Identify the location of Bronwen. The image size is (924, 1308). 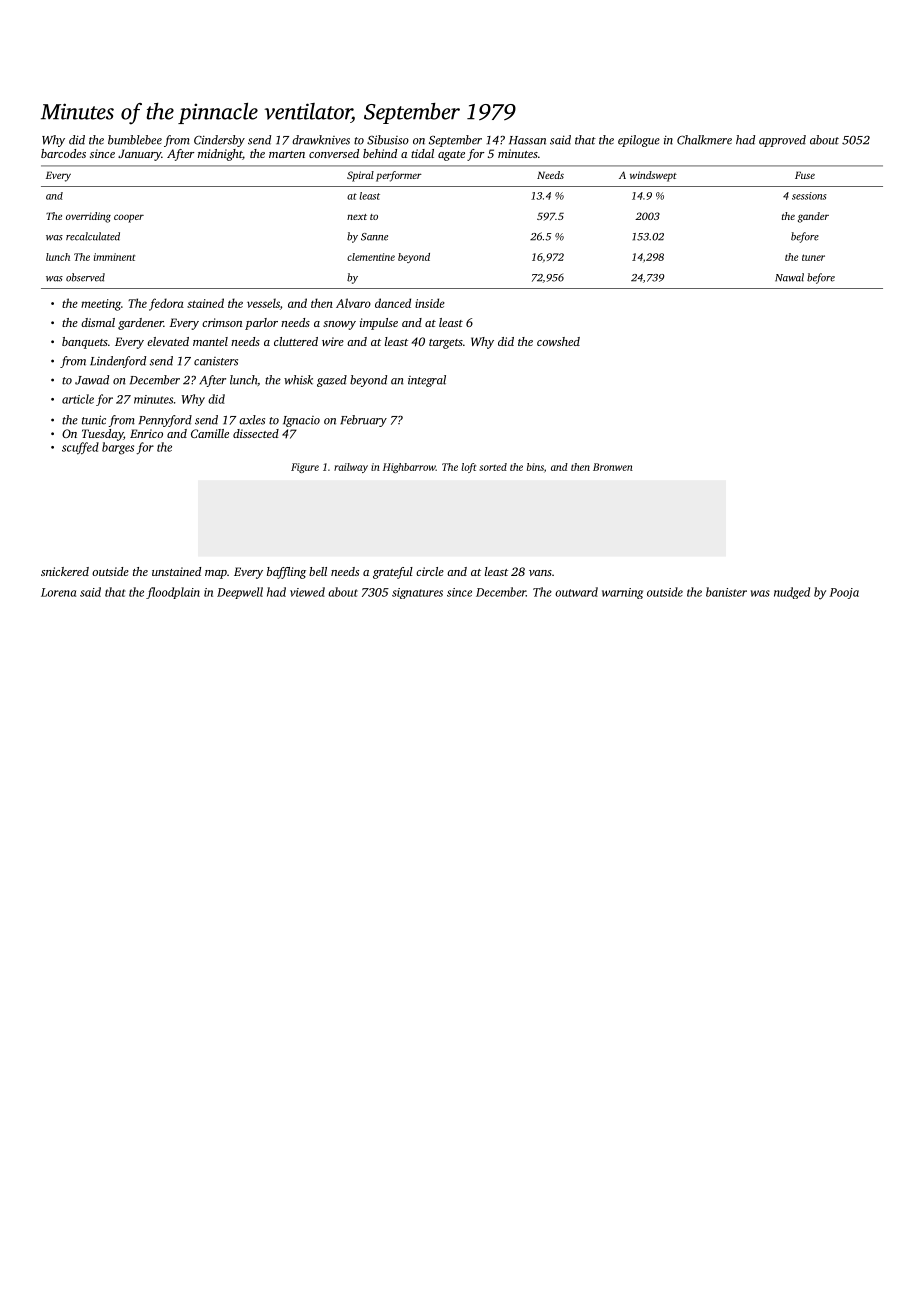
(613, 467).
